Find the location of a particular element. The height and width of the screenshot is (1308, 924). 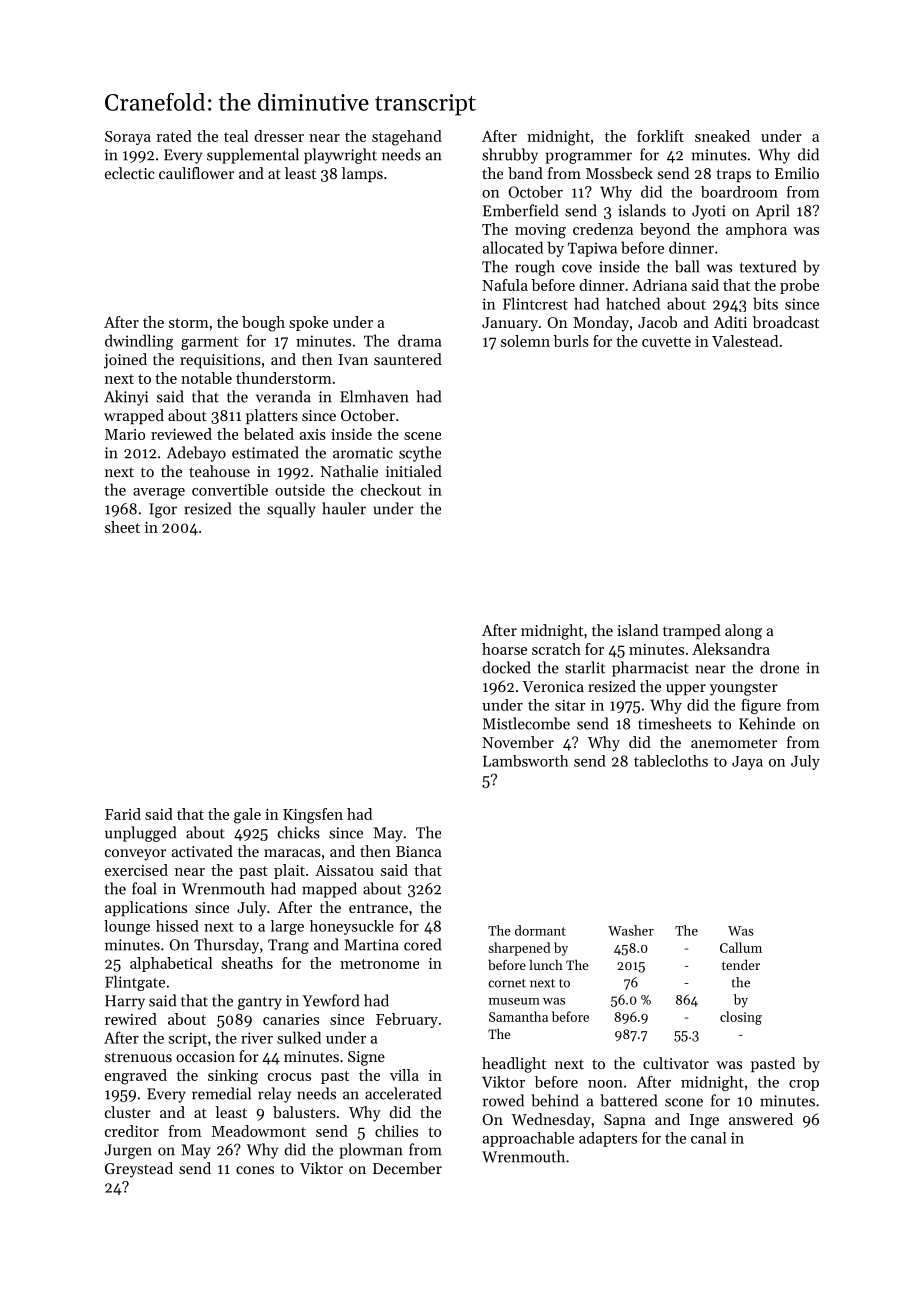

burls is located at coordinates (571, 341).
